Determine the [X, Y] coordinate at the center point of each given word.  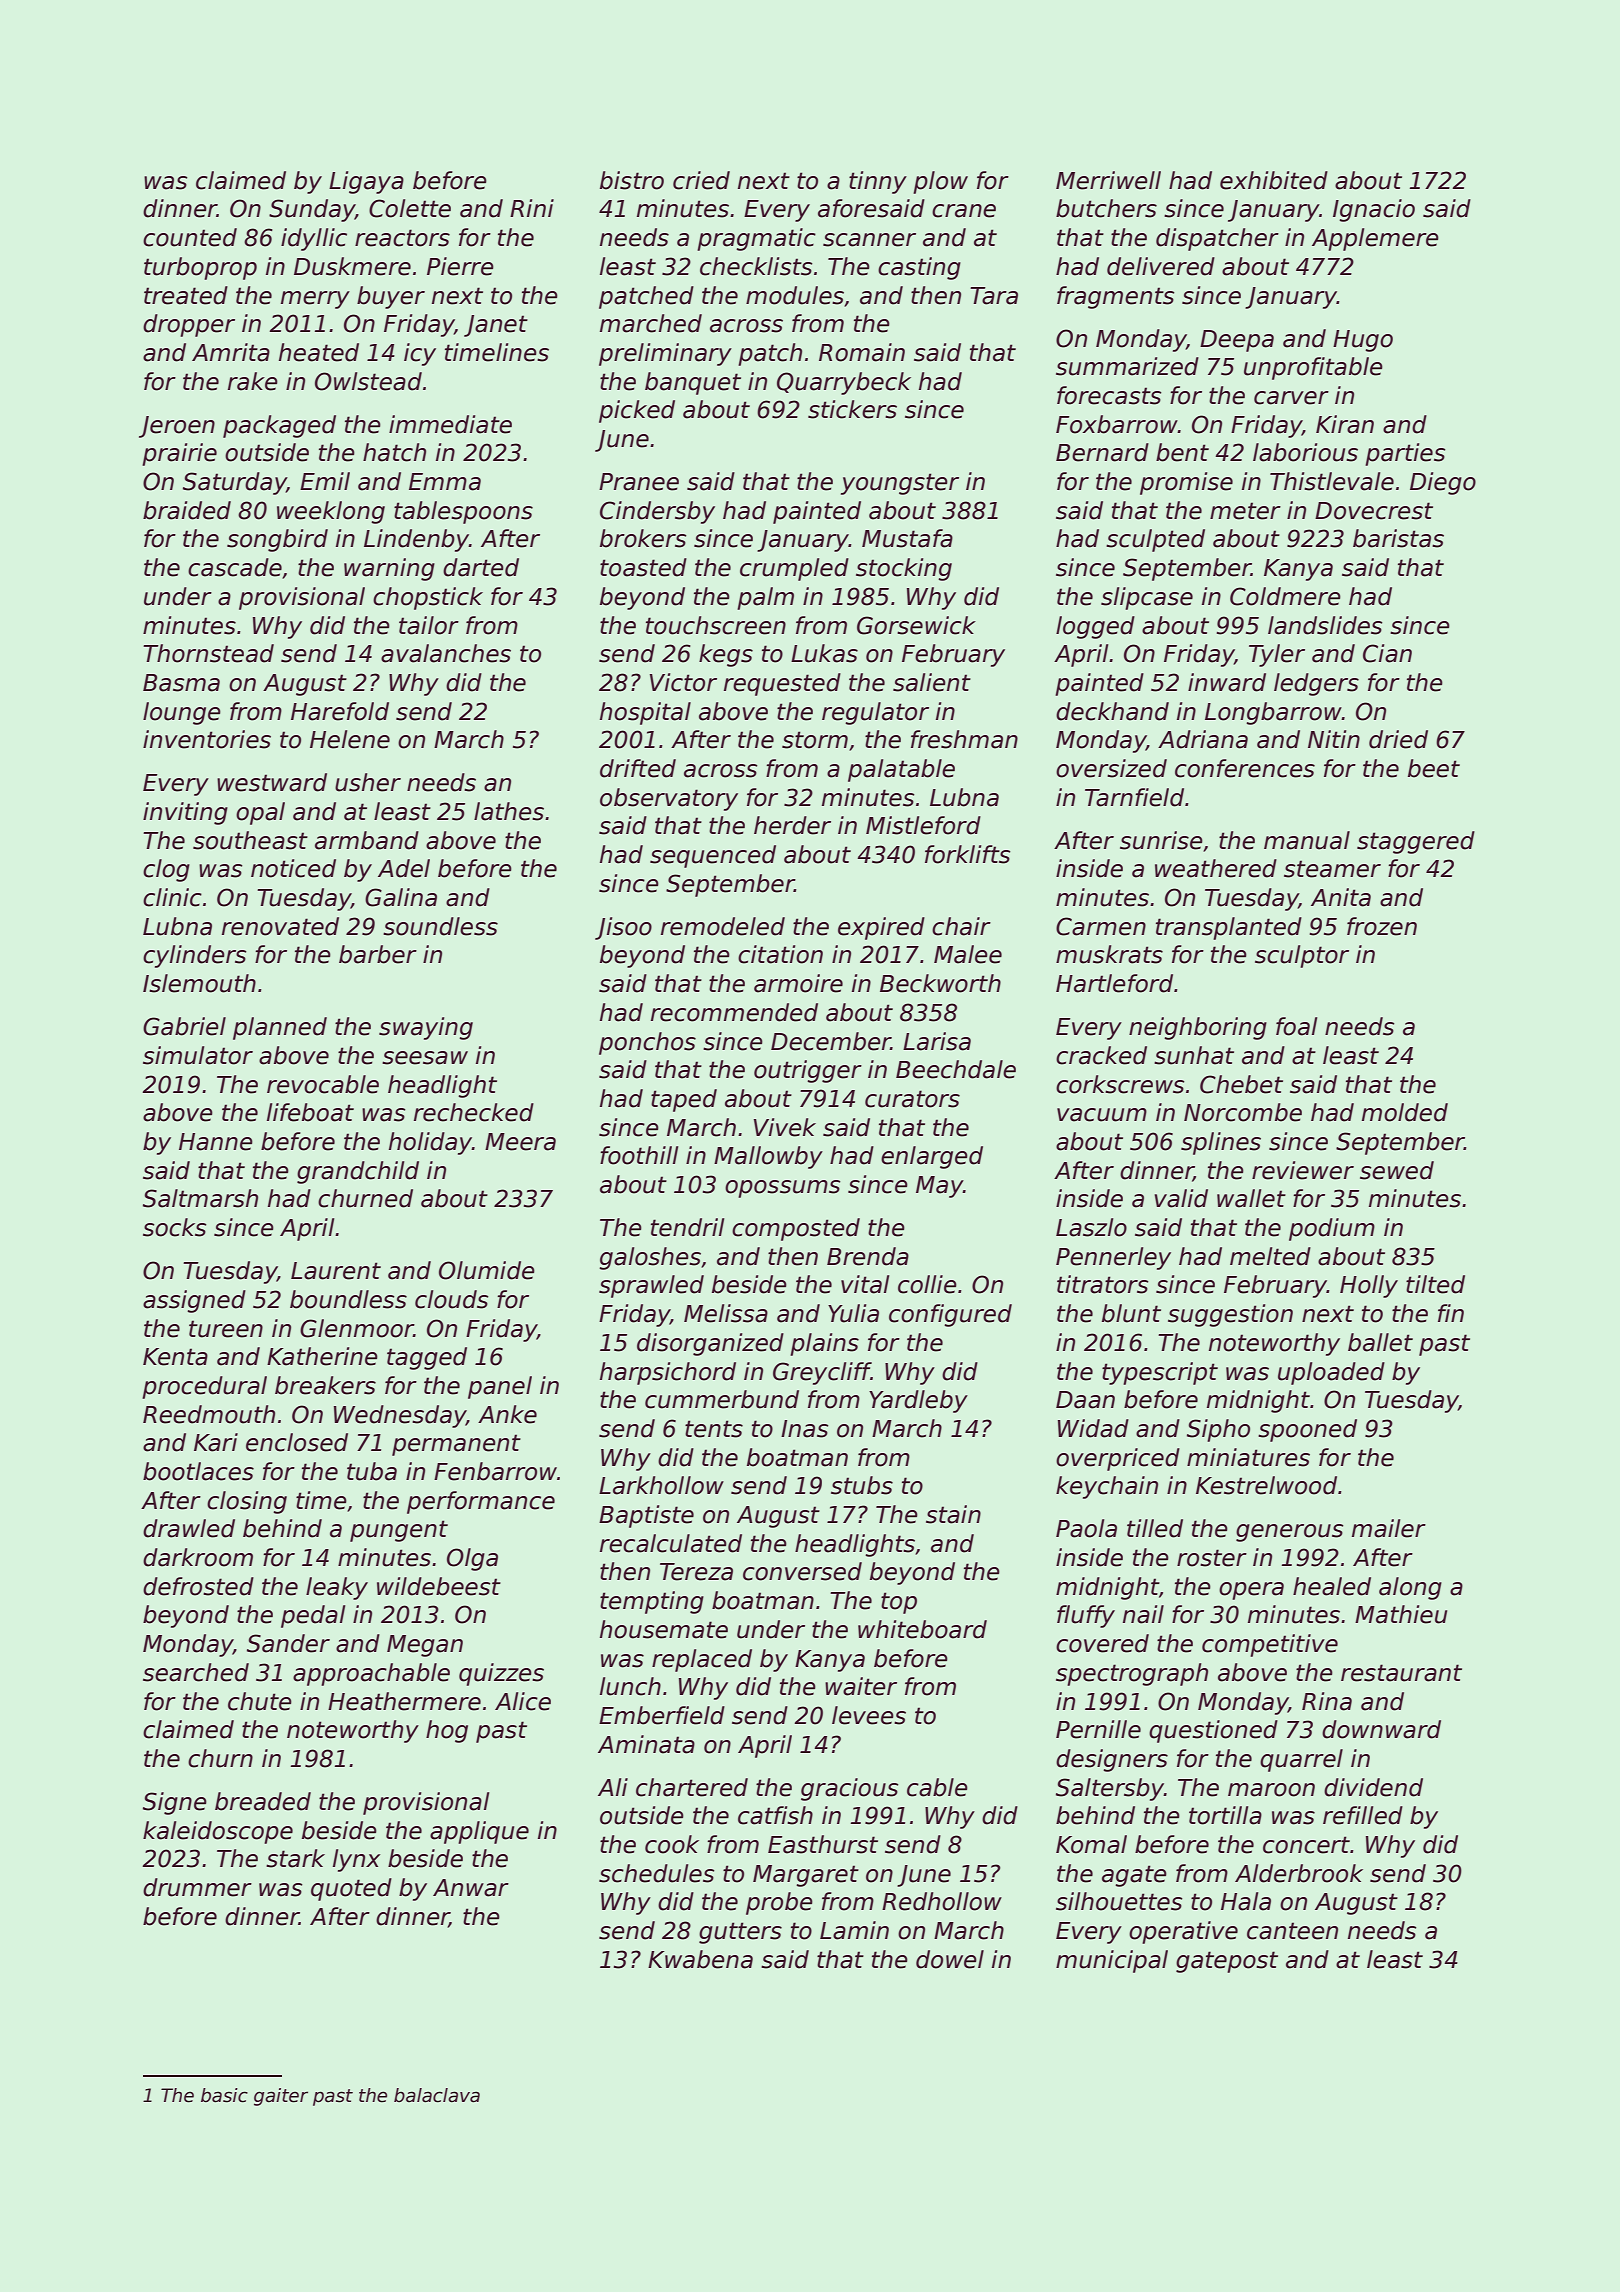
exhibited [1274, 180]
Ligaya [366, 182]
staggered [1416, 842]
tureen [226, 1329]
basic [224, 2095]
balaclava [437, 2095]
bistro [632, 180]
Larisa [937, 1041]
